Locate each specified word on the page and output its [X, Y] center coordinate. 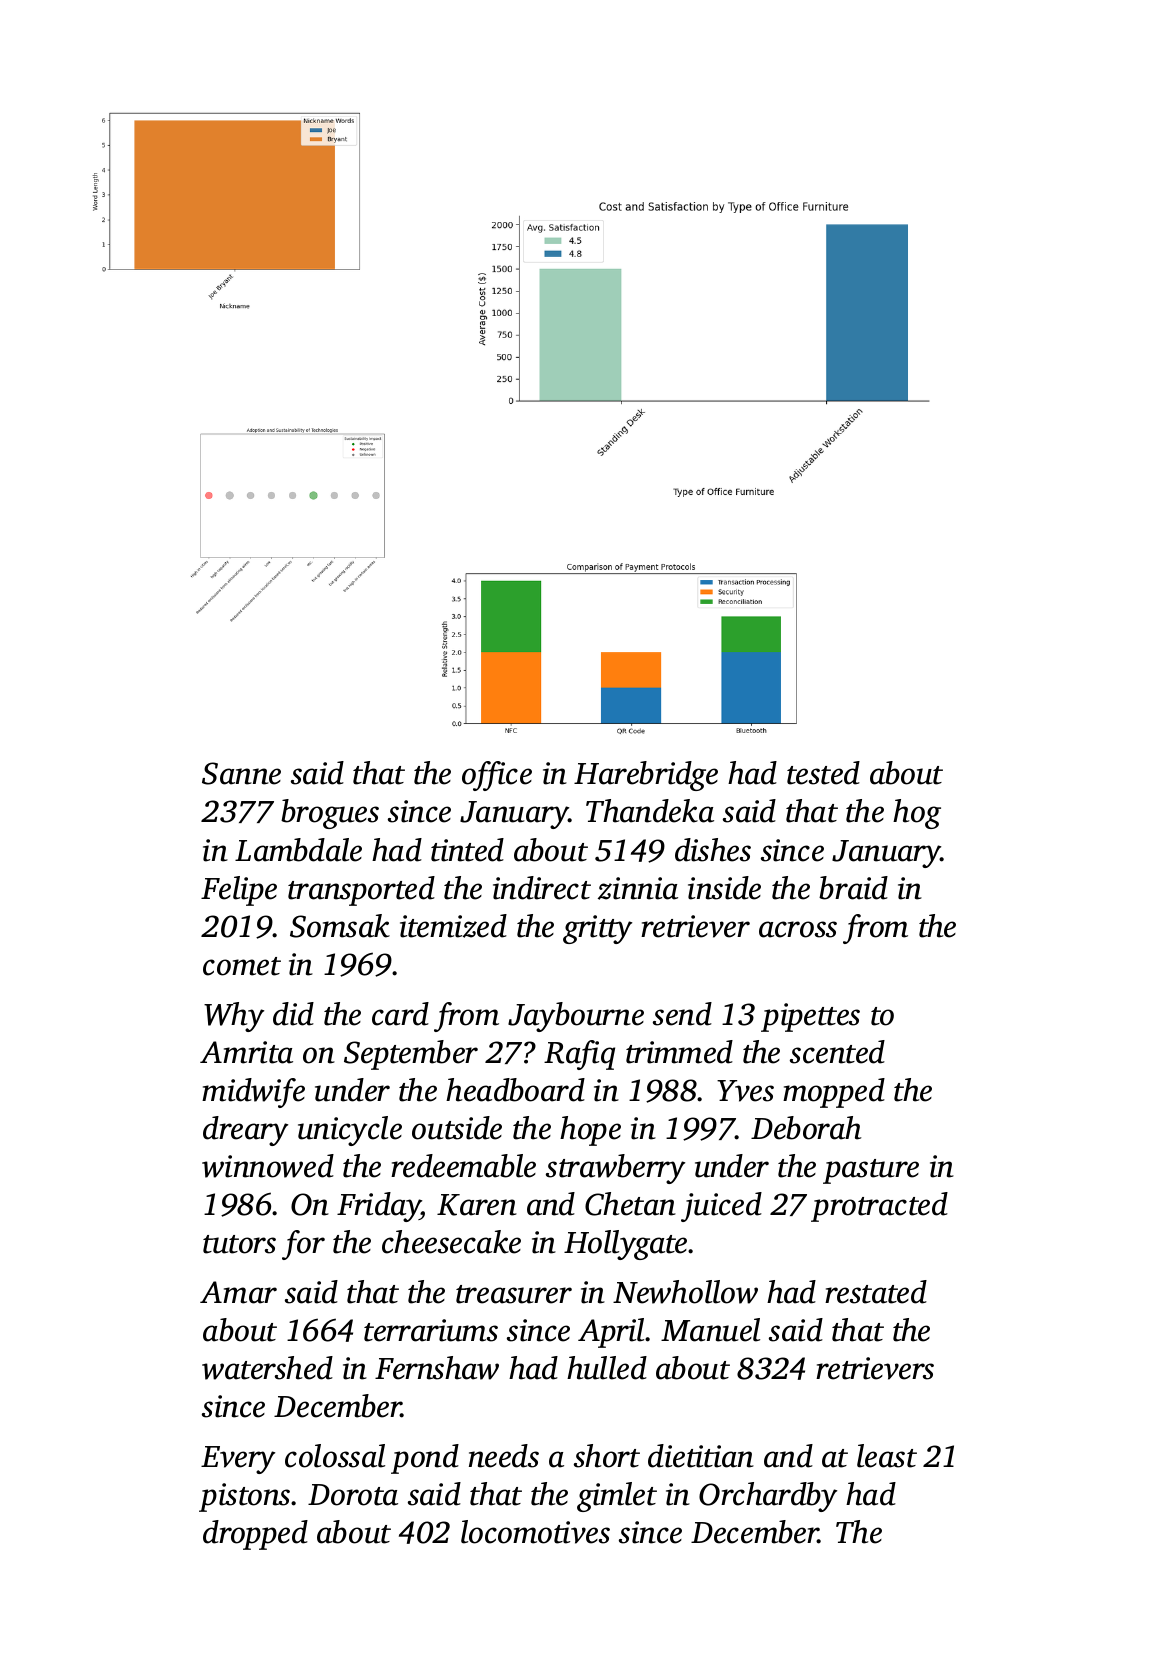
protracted [879, 1207]
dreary [245, 1131]
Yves [745, 1091]
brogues [330, 814]
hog [917, 814]
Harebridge [646, 776]
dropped [255, 1535]
